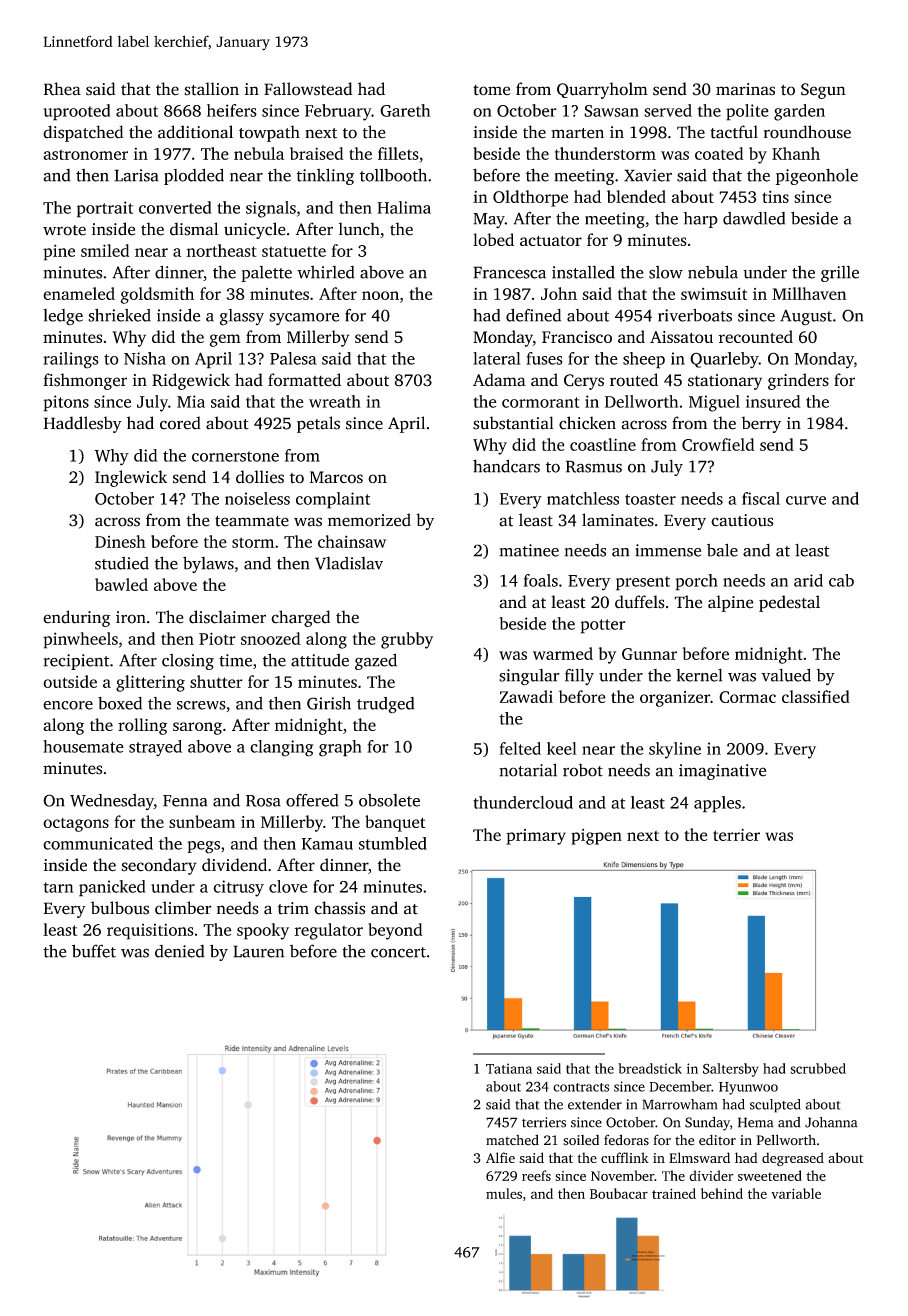 The image size is (908, 1316). What do you see at coordinates (840, 274) in the screenshot?
I see `grille` at bounding box center [840, 274].
